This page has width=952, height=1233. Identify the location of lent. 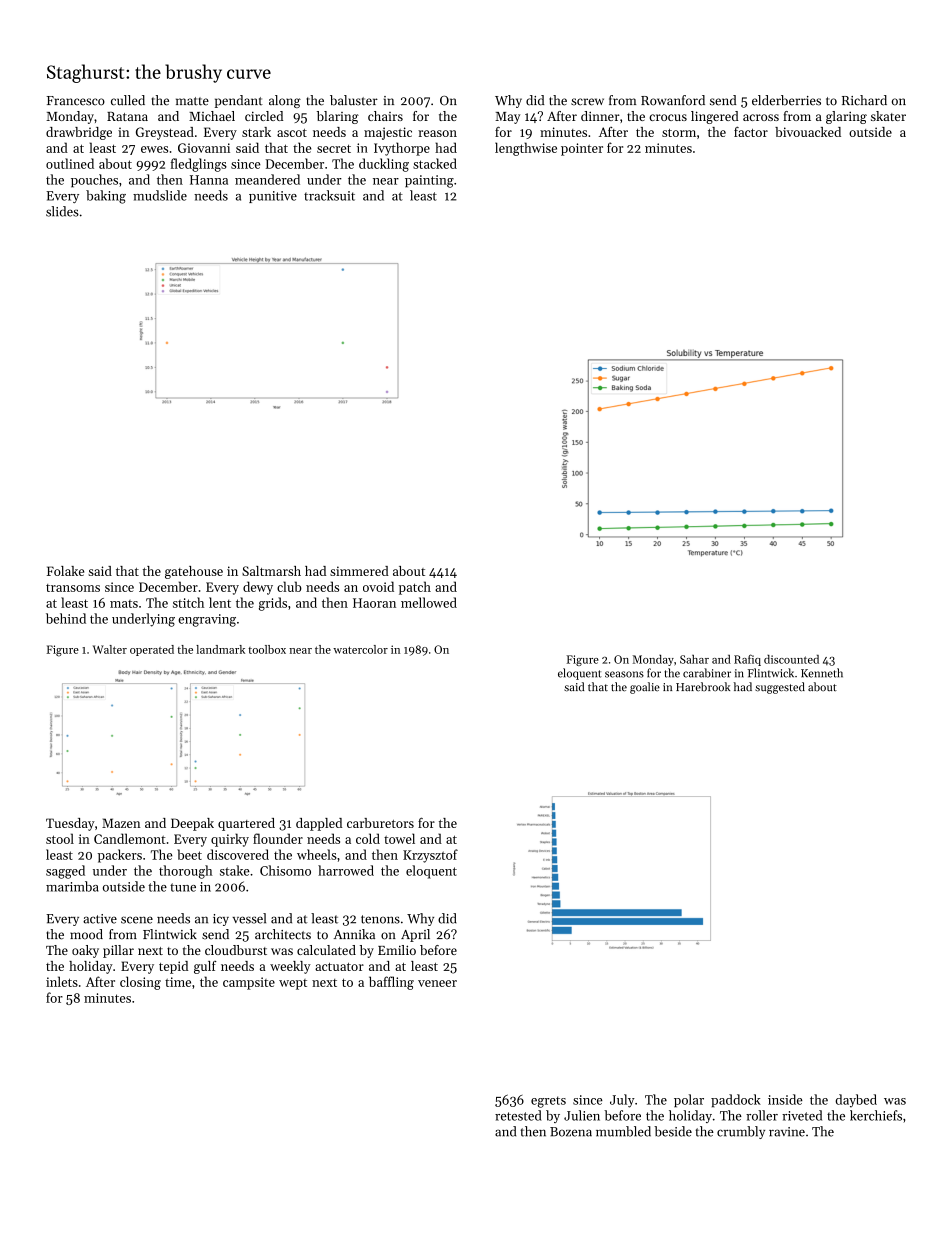
(220, 602).
